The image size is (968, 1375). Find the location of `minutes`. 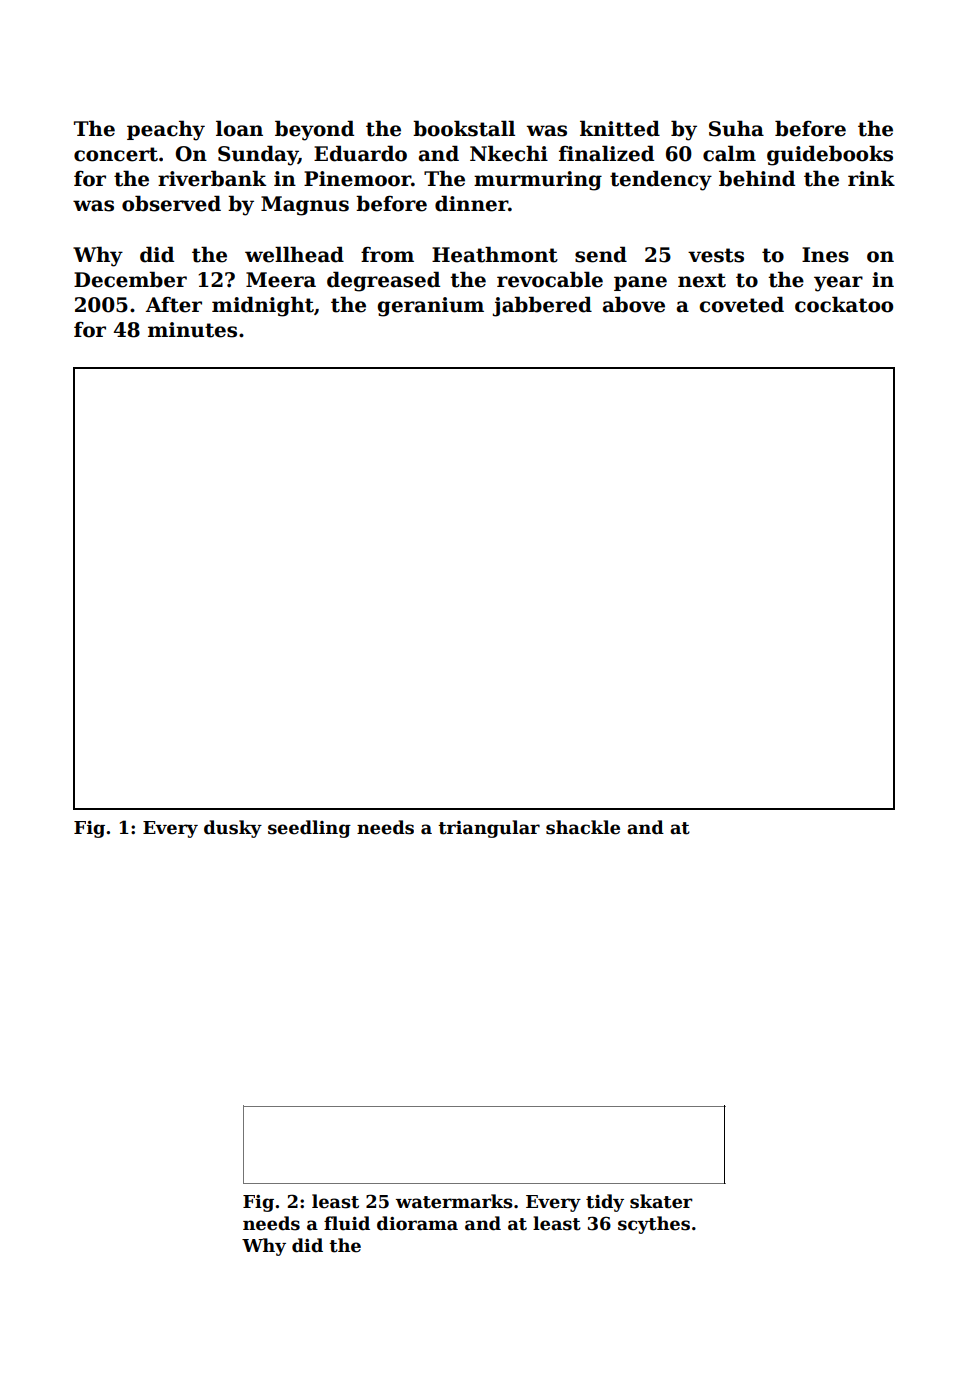

minutes is located at coordinates (192, 330).
